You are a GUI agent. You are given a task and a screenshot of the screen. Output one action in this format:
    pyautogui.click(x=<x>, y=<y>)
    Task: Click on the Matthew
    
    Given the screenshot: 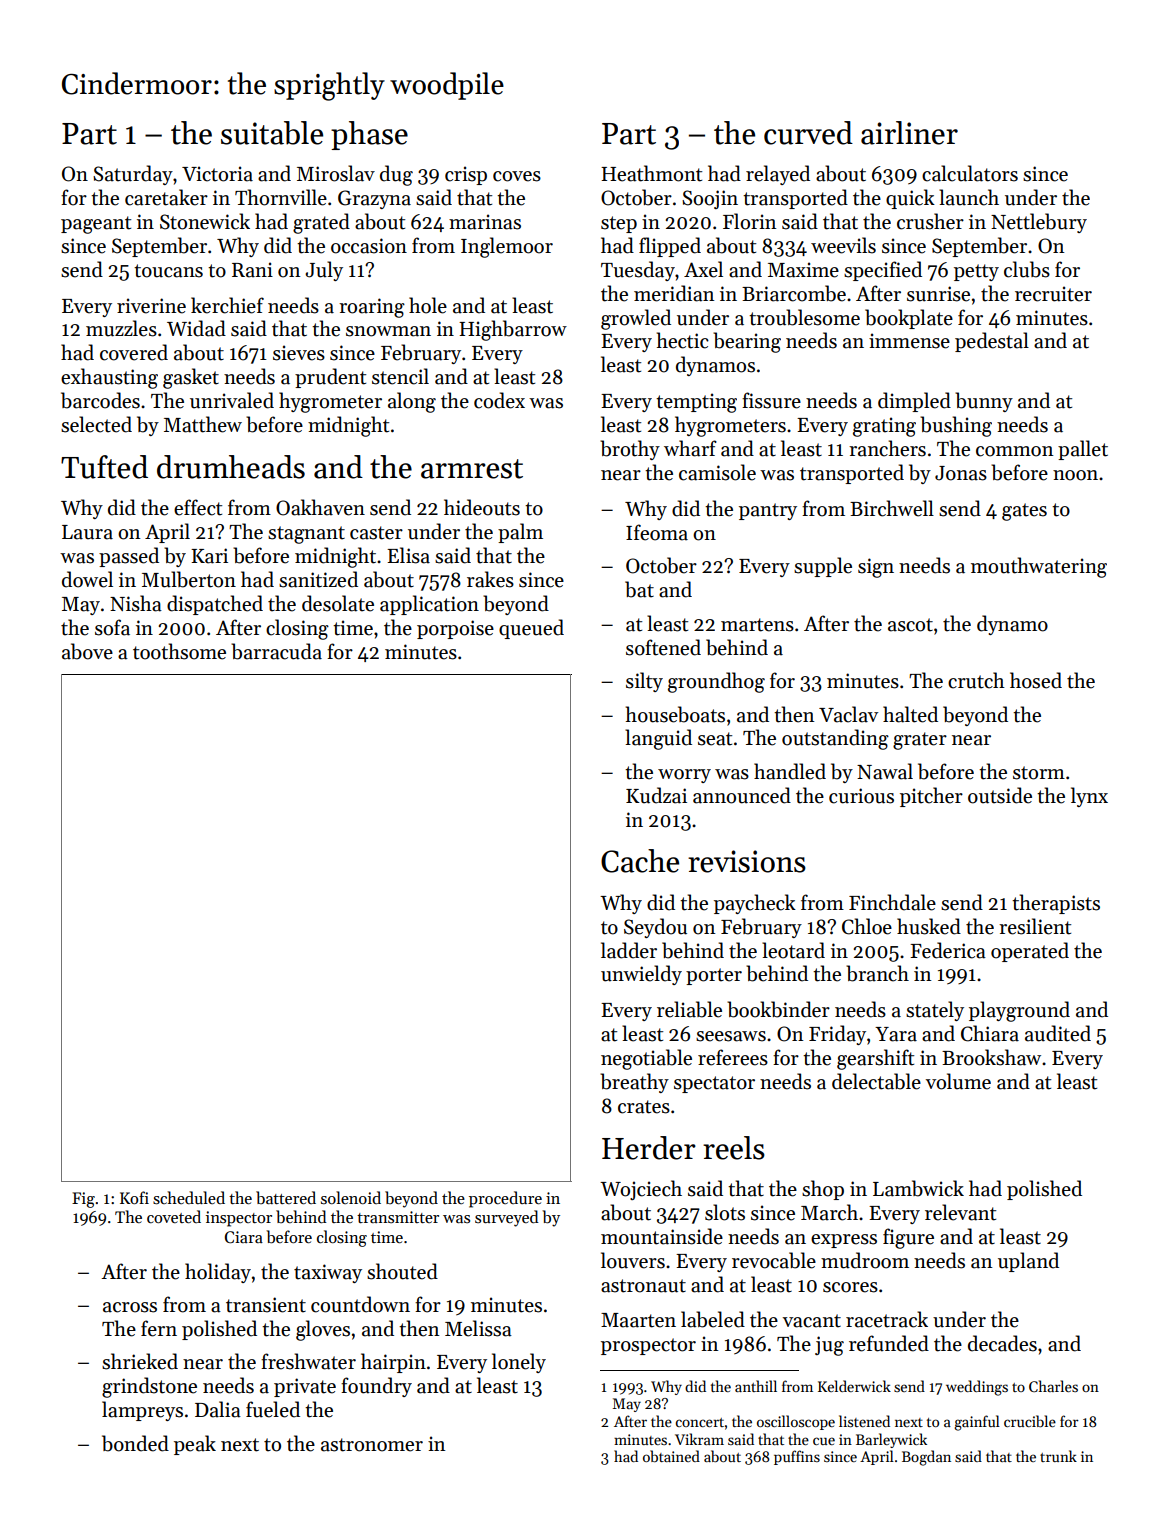 What is the action you would take?
    pyautogui.click(x=203, y=424)
